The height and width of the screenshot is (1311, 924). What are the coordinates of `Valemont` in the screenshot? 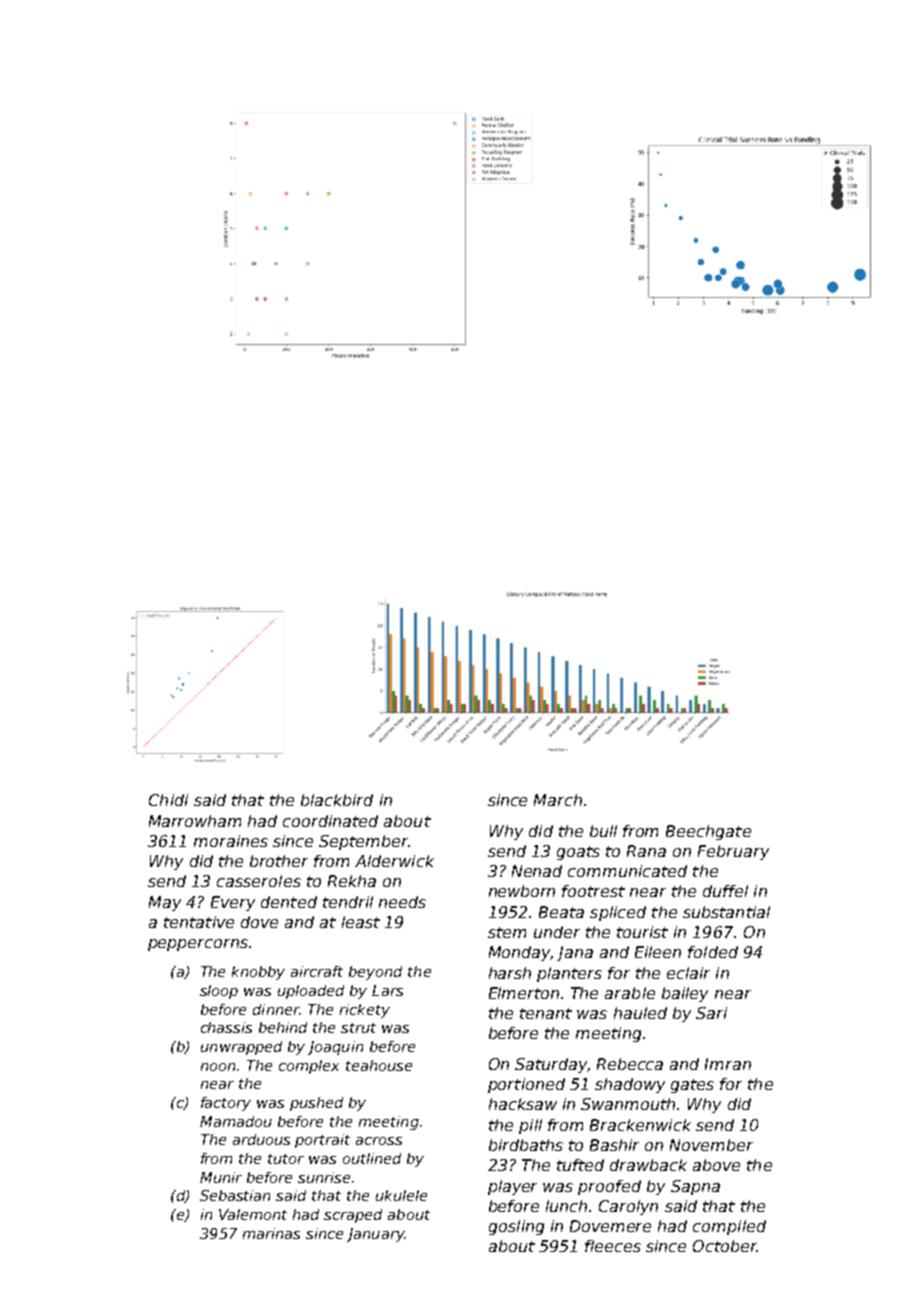 It's located at (253, 1214).
